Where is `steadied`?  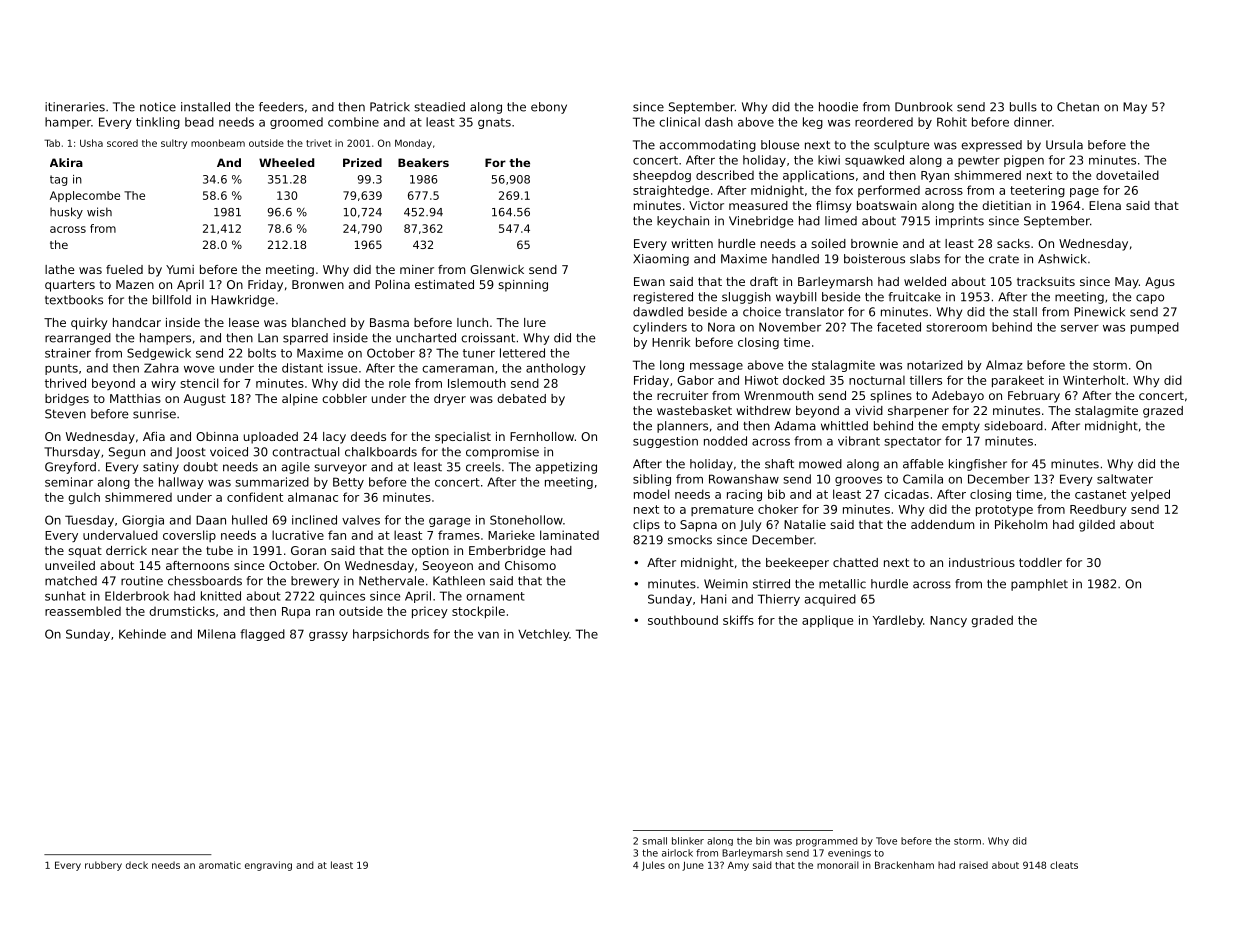 steadied is located at coordinates (439, 107).
